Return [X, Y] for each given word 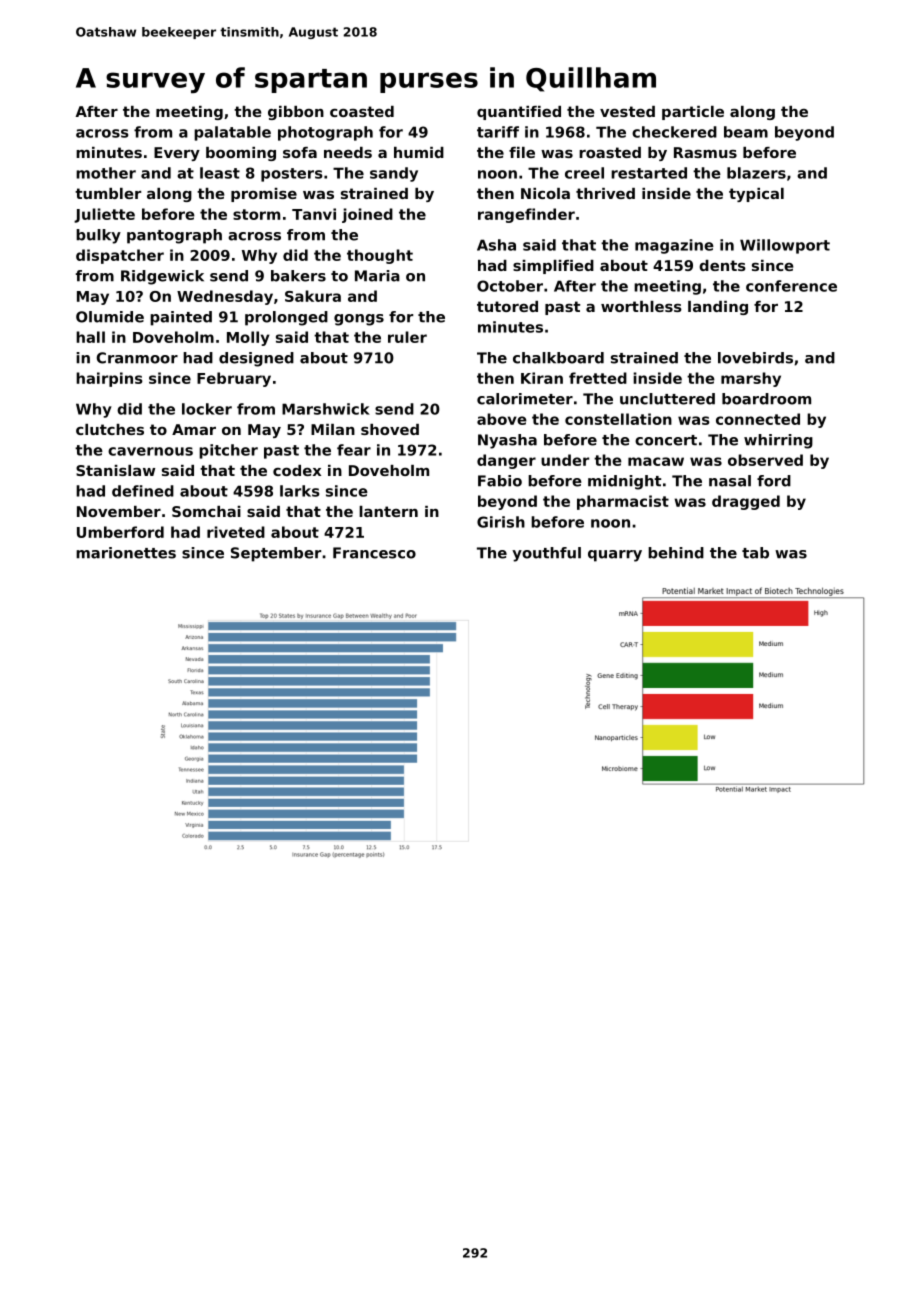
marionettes [126, 553]
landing [718, 308]
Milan [333, 429]
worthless [641, 306]
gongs [359, 320]
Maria [377, 276]
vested [627, 111]
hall [90, 337]
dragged [746, 502]
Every [177, 154]
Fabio [500, 481]
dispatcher [120, 256]
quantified [519, 113]
